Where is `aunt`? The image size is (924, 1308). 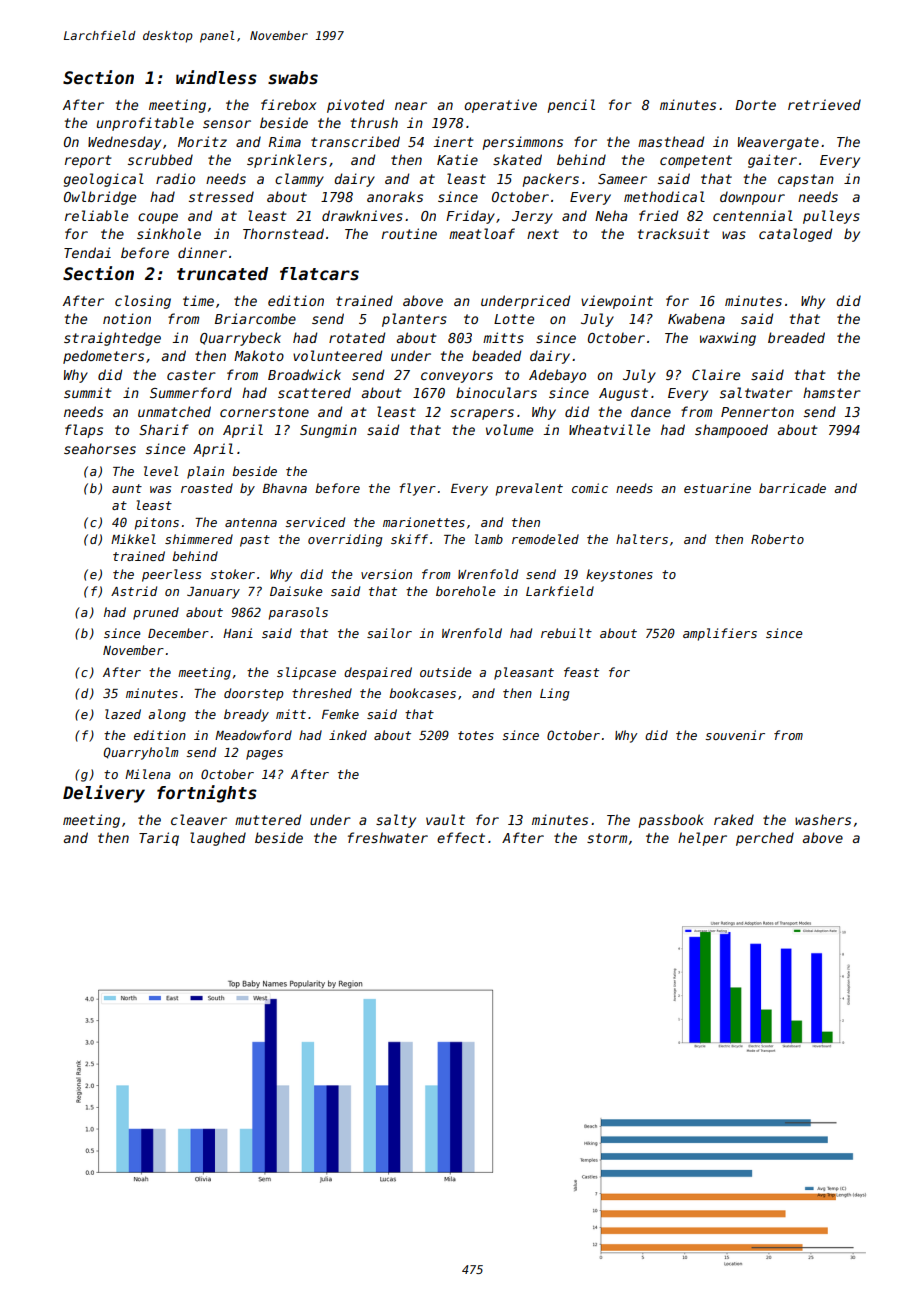
aunt is located at coordinates (127, 488).
